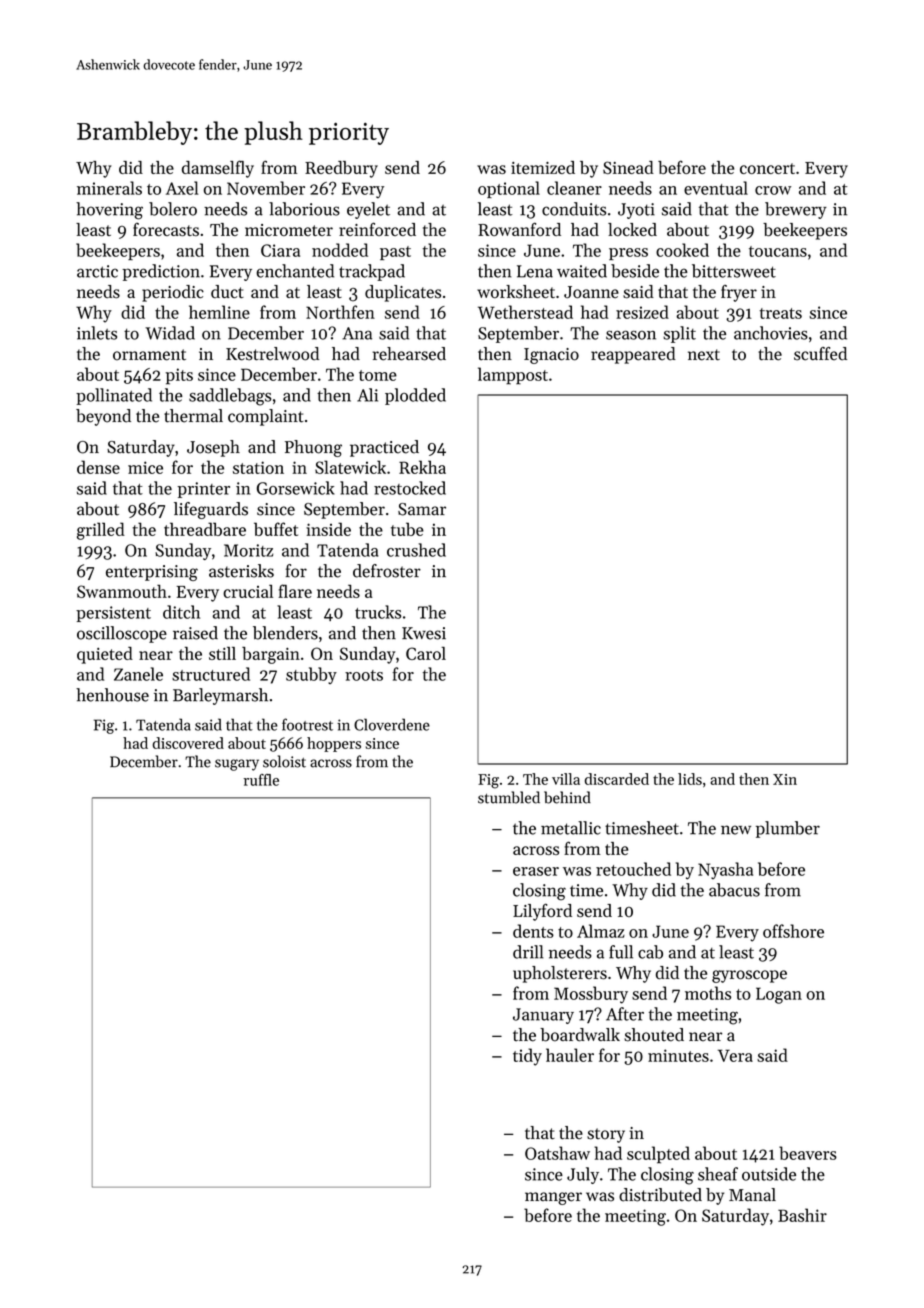 The image size is (924, 1308). What do you see at coordinates (122, 591) in the image?
I see `Swanmouth` at bounding box center [122, 591].
